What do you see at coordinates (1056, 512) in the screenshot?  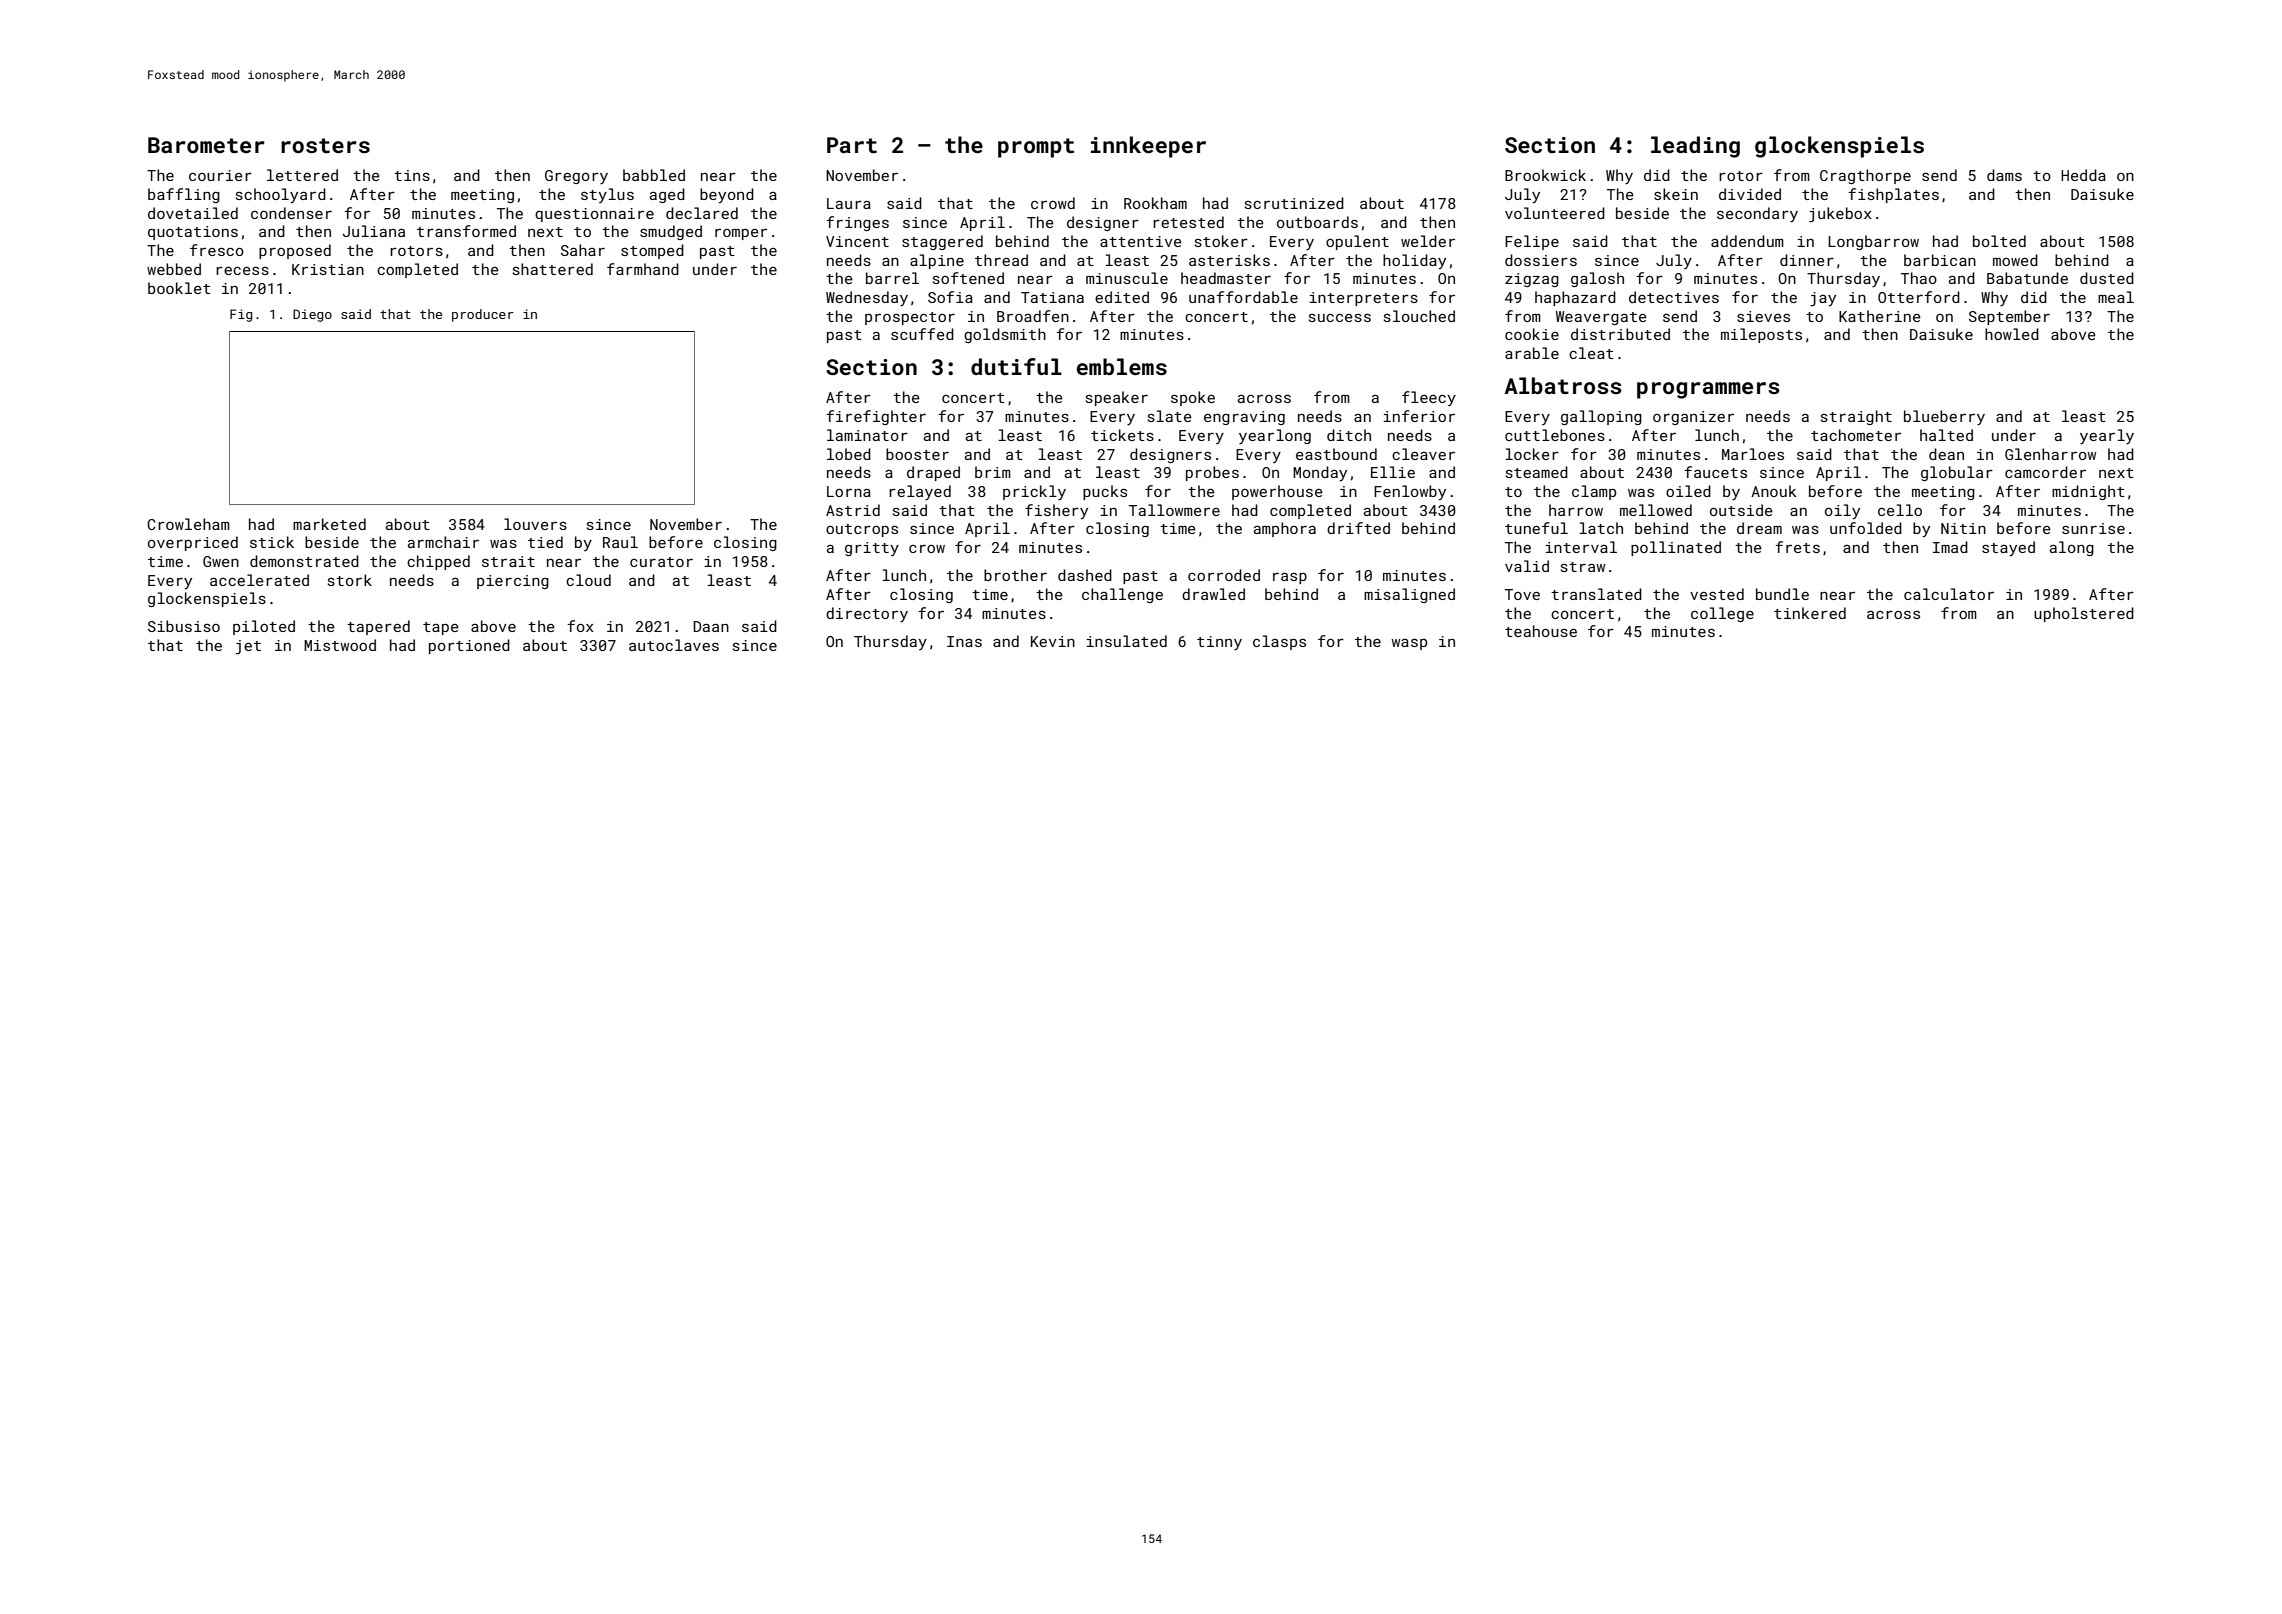 I see `fishery` at bounding box center [1056, 512].
